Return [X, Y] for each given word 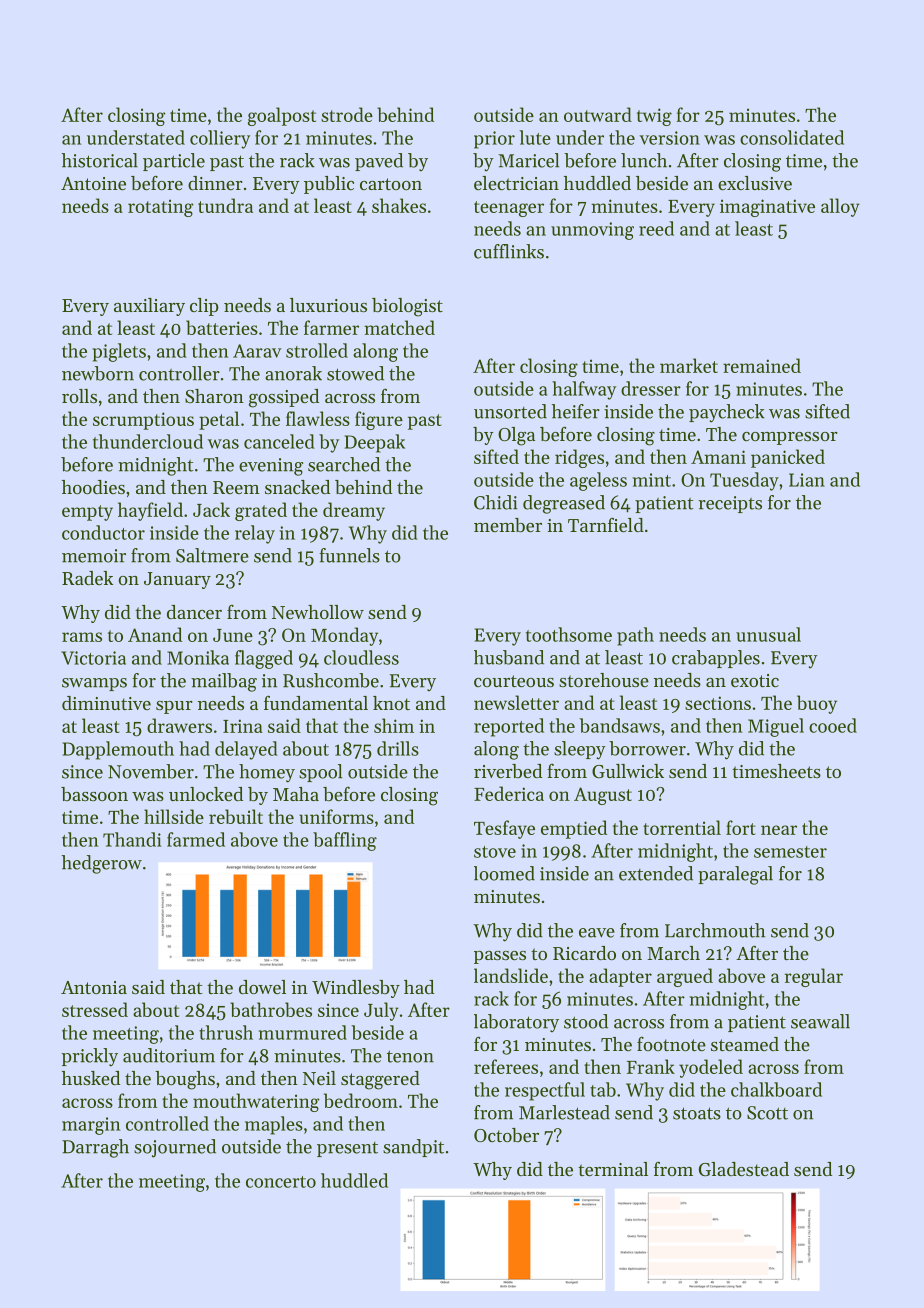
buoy [817, 704]
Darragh [95, 1148]
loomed [504, 873]
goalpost [282, 116]
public [329, 185]
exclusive [755, 183]
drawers [179, 725]
